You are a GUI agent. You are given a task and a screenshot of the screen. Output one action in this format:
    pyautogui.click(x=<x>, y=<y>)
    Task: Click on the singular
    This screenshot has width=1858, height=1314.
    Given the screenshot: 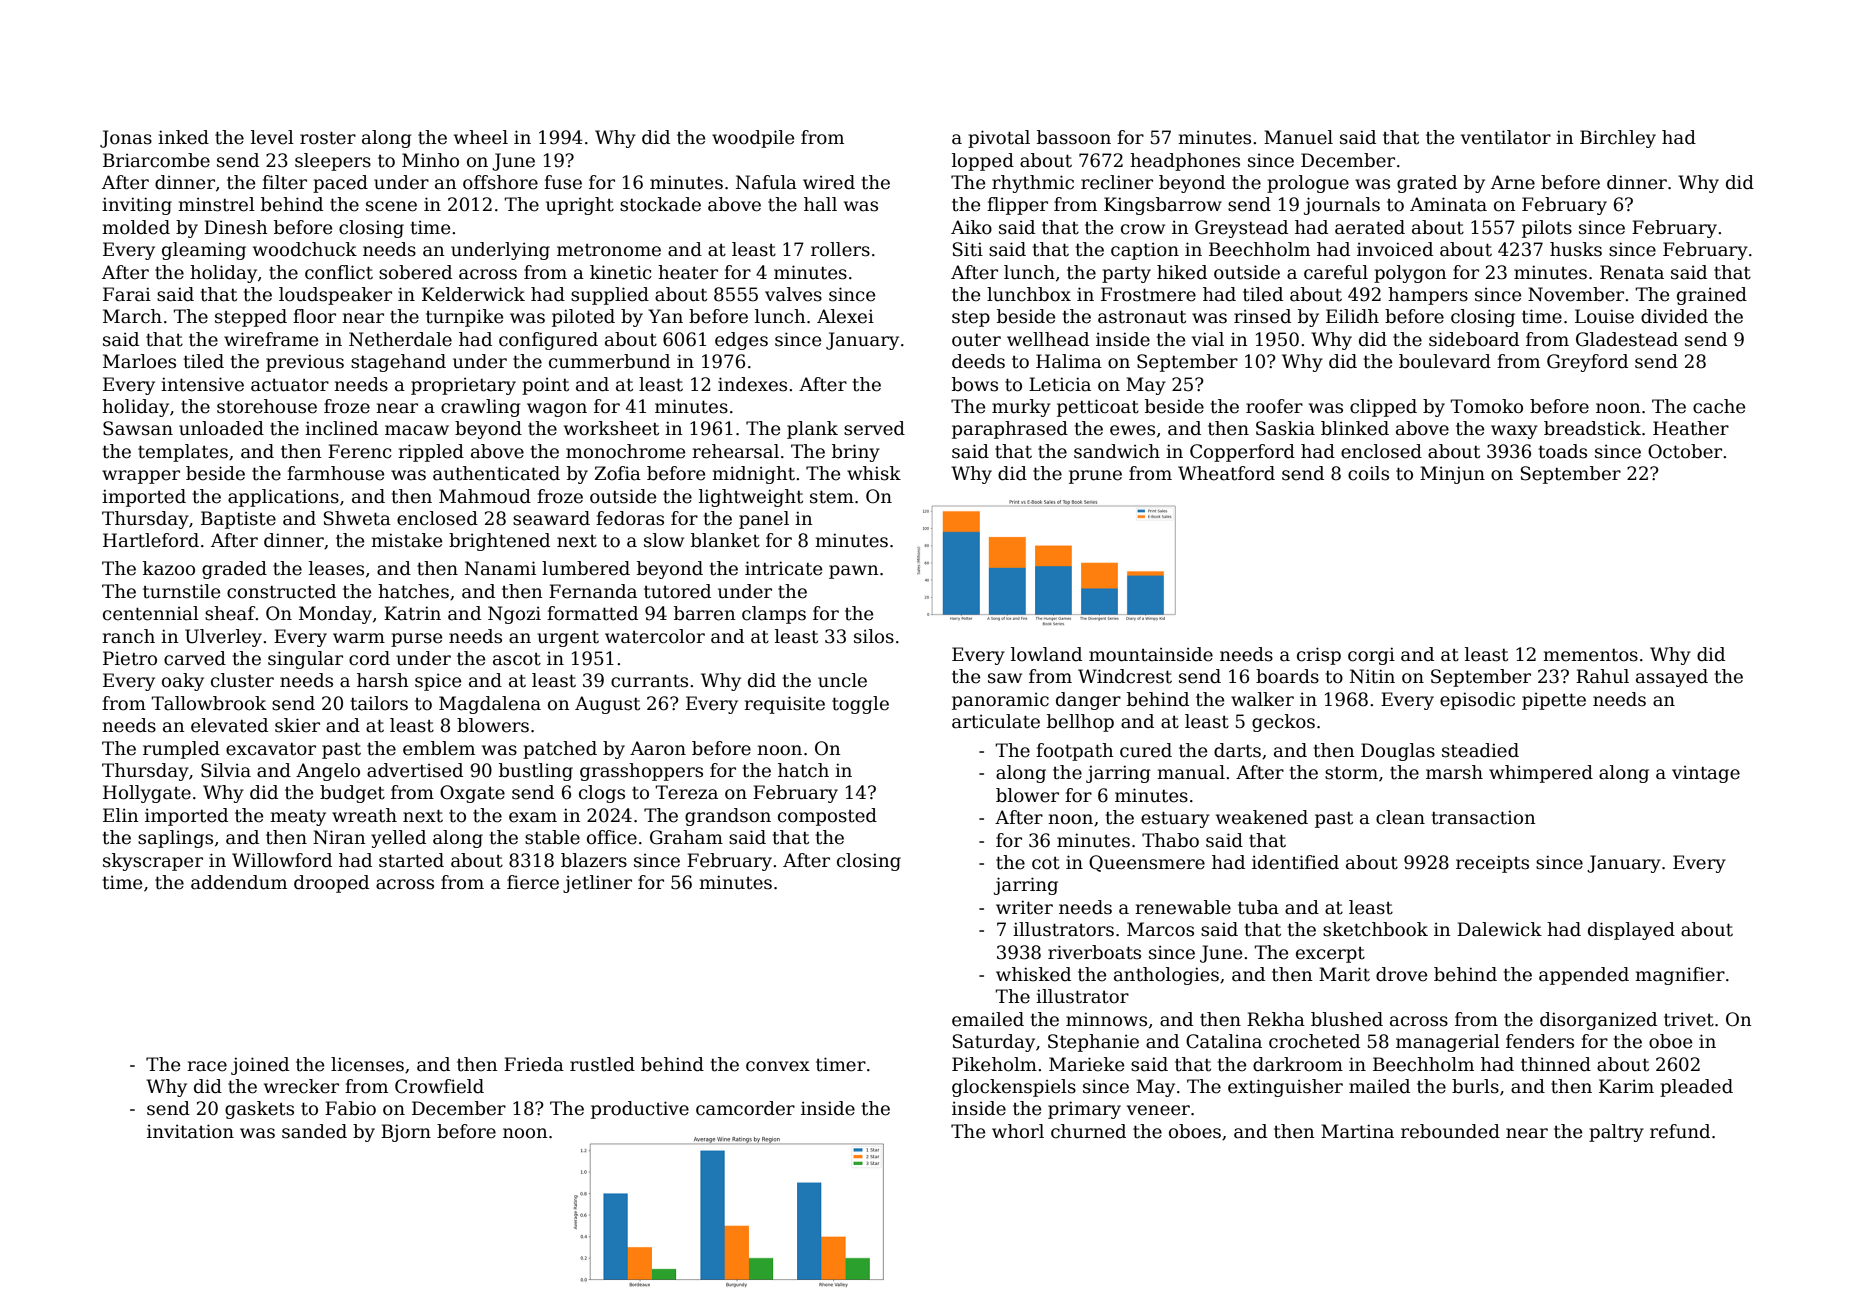 What is the action you would take?
    pyautogui.click(x=305, y=660)
